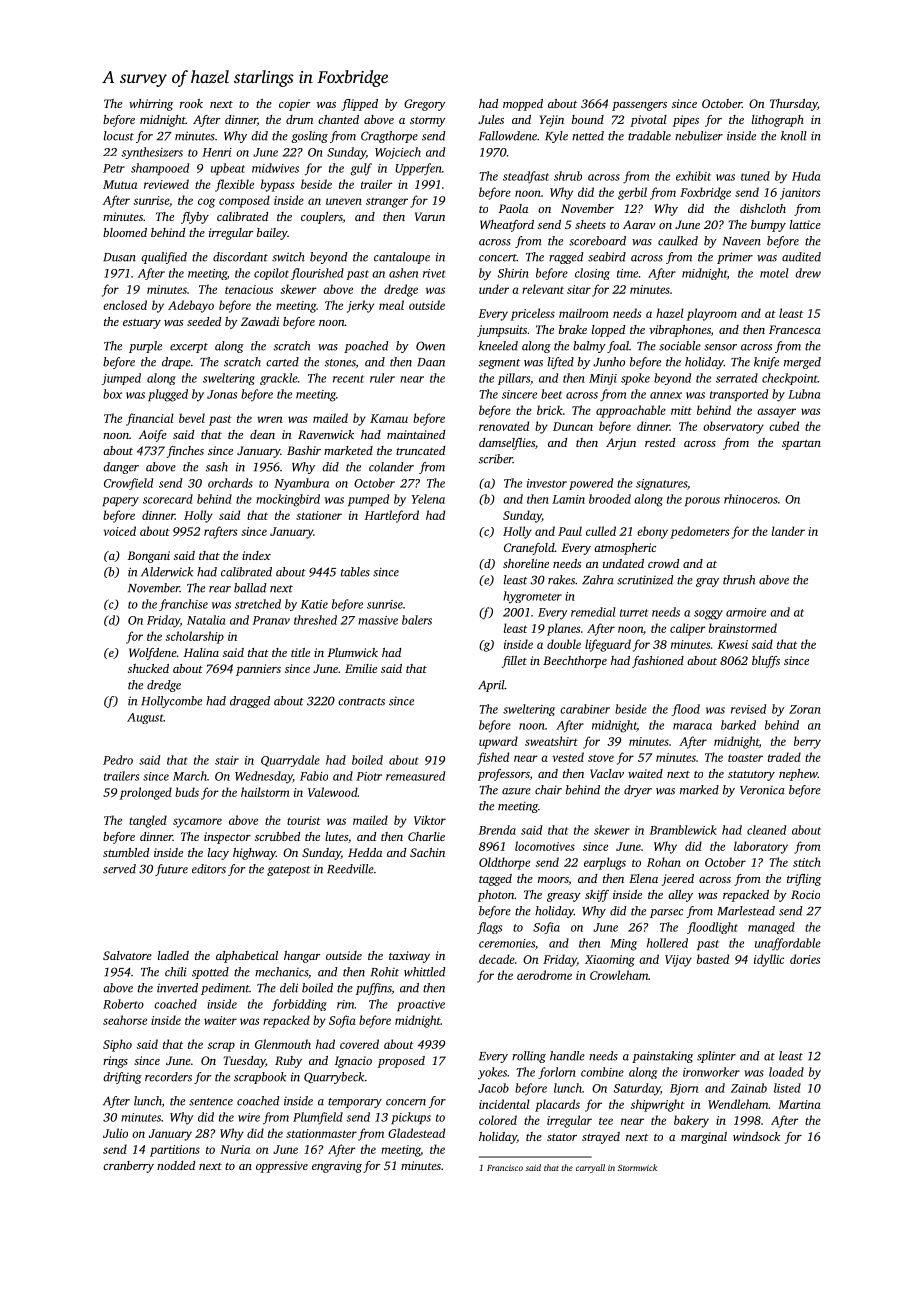 The width and height of the screenshot is (924, 1314). What do you see at coordinates (425, 105) in the screenshot?
I see `Gregory` at bounding box center [425, 105].
